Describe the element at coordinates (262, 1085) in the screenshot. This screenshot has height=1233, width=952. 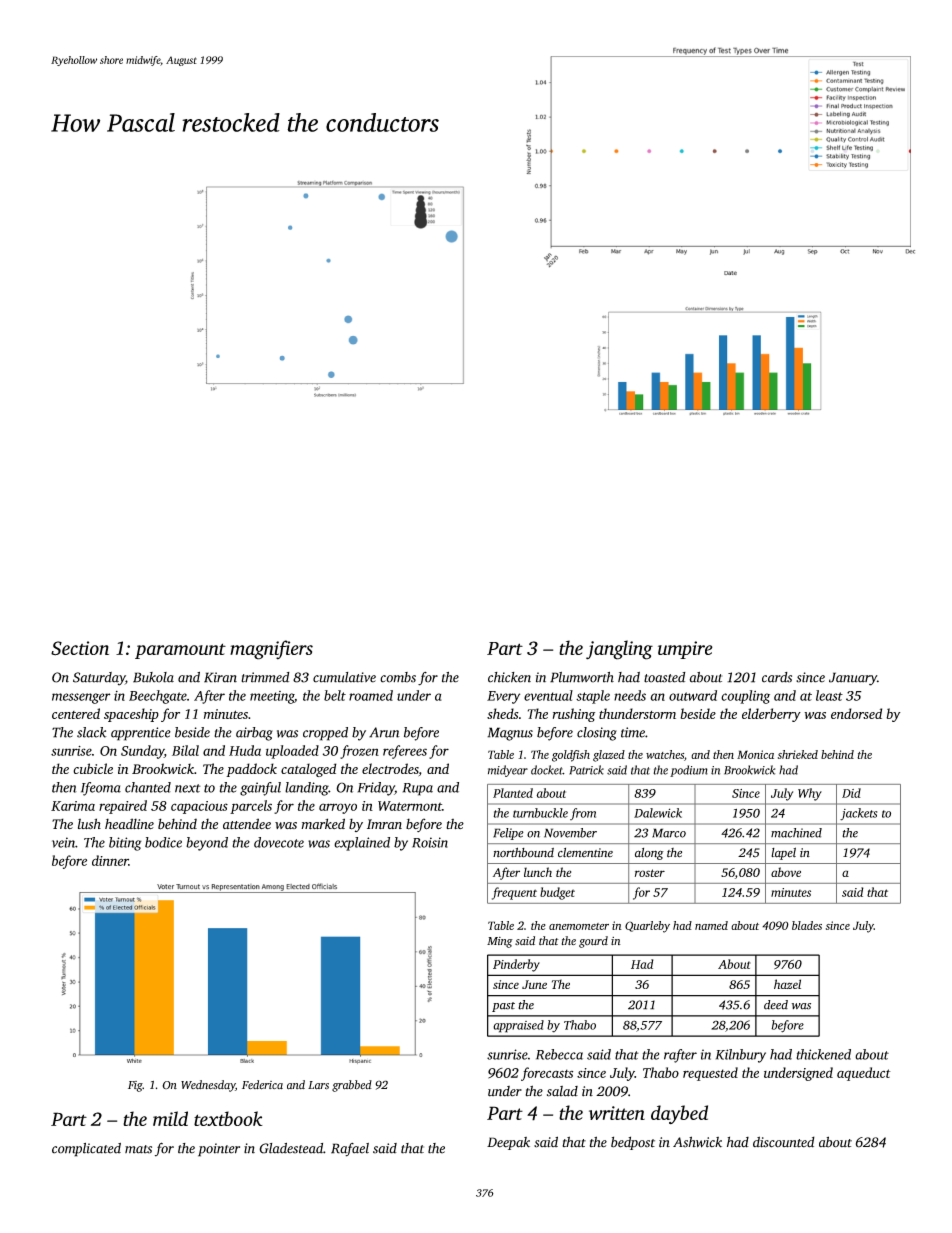
I see `Federica` at that location.
